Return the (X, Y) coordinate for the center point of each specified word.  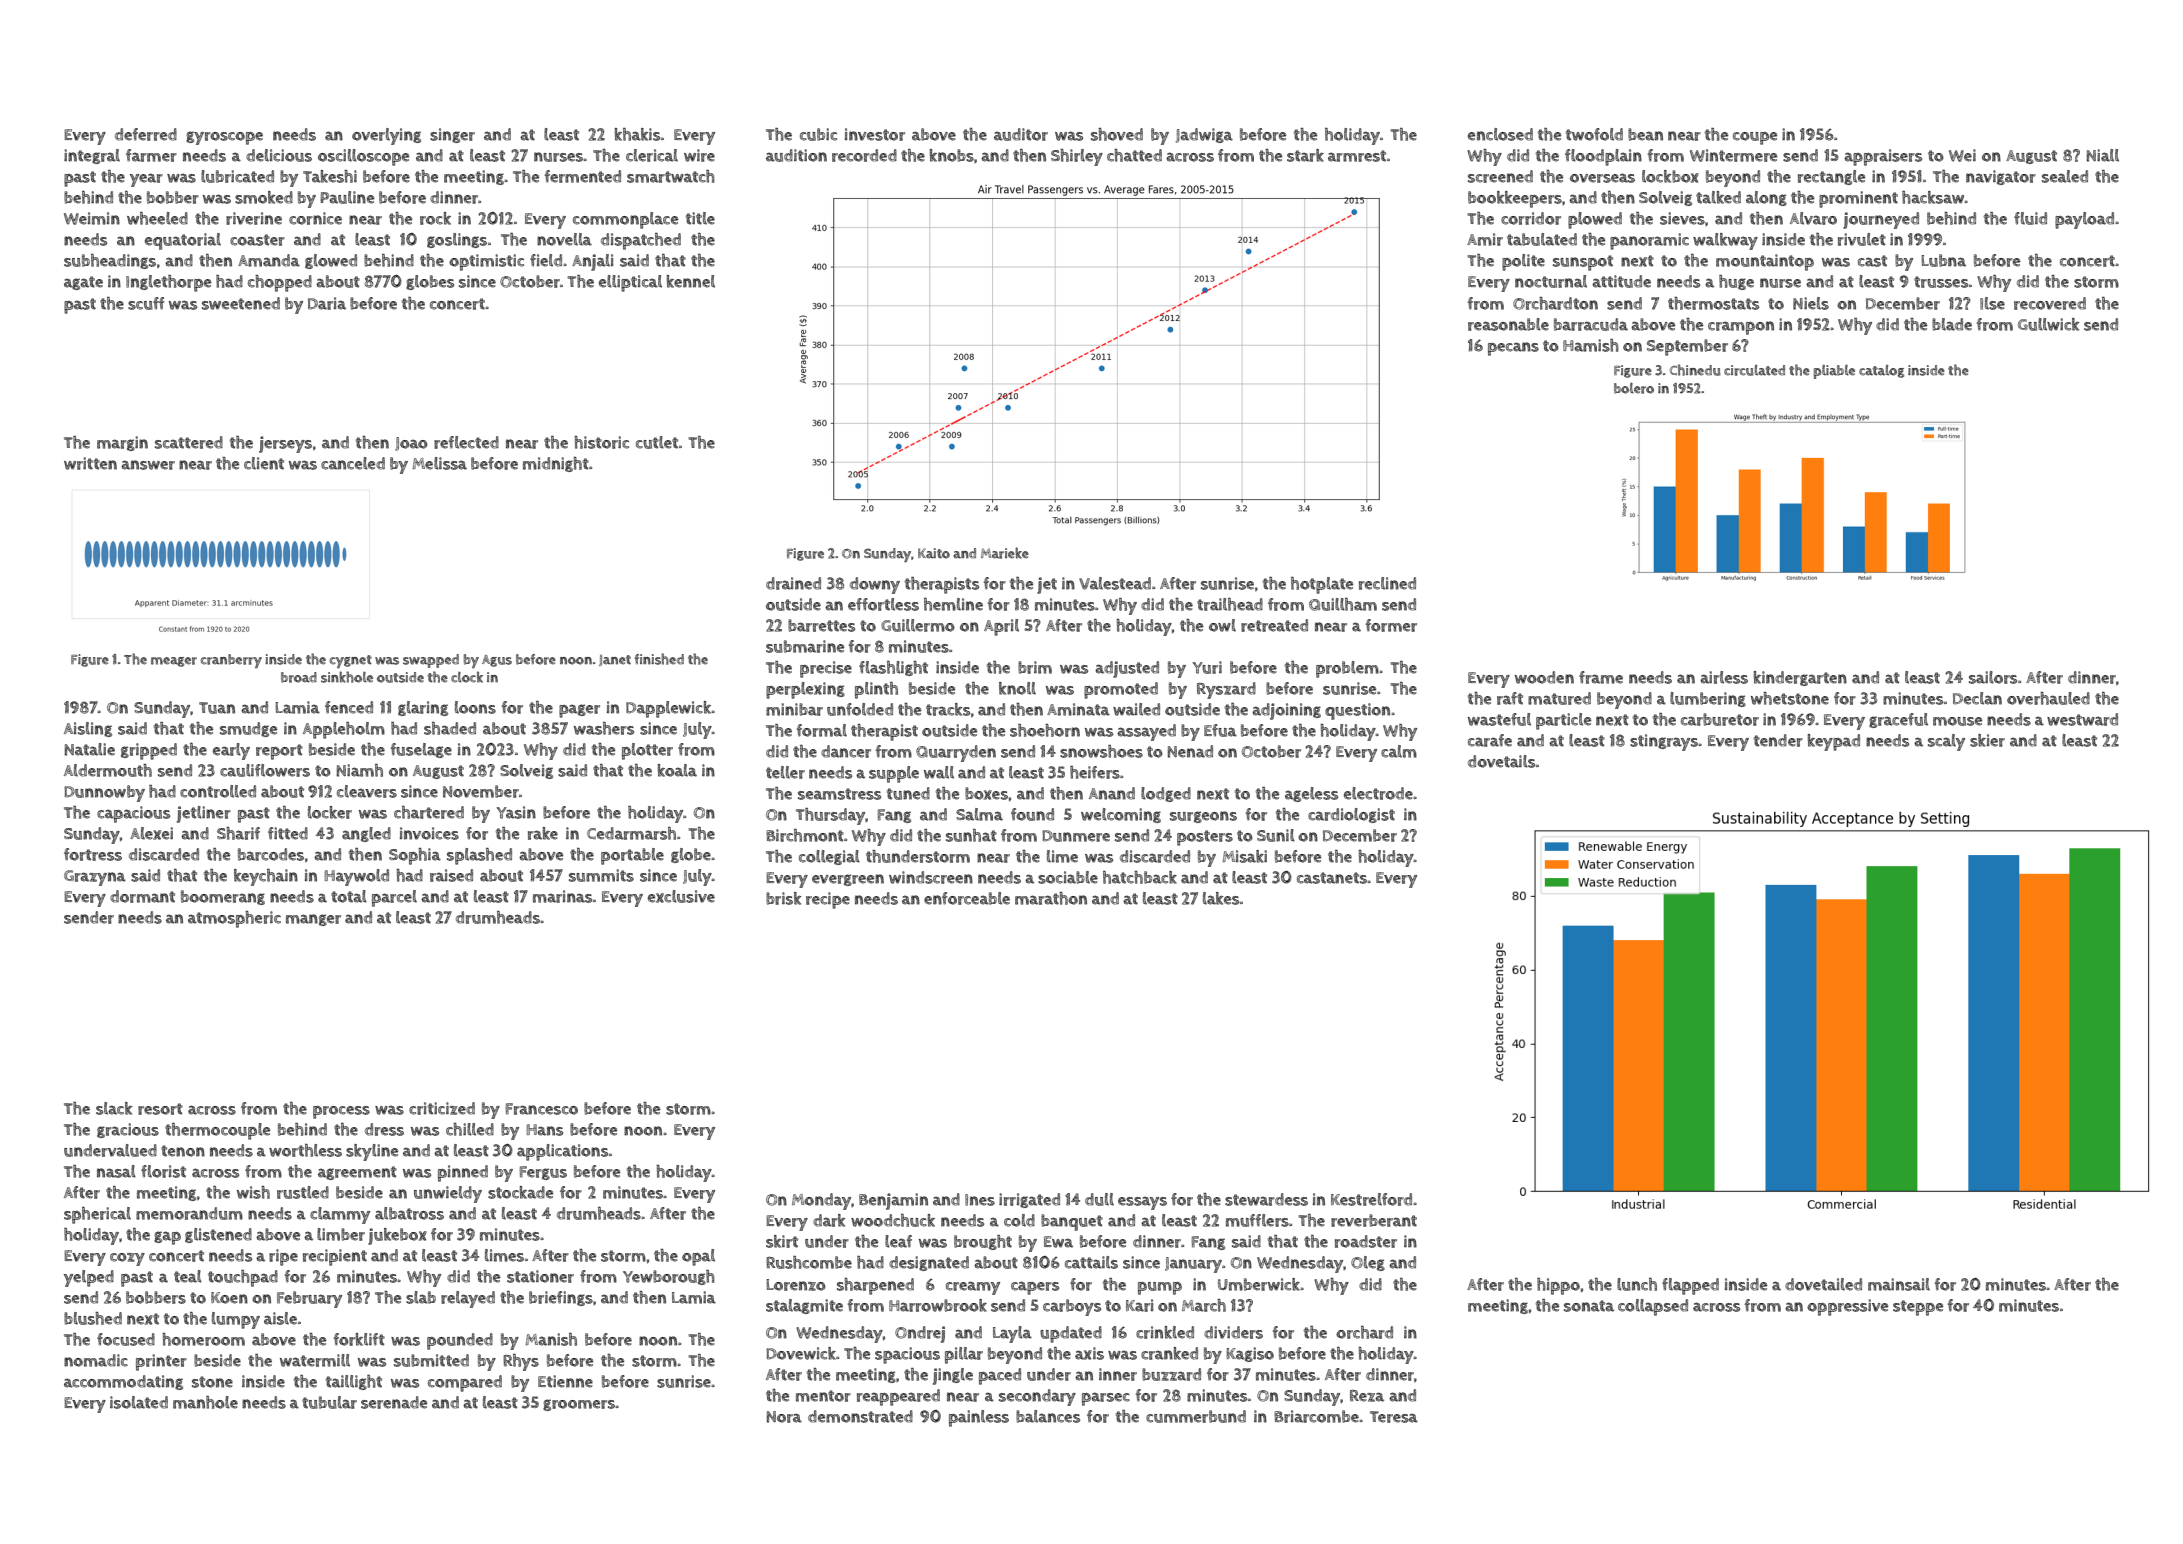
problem (1347, 669)
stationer (540, 1276)
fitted (288, 833)
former (1391, 625)
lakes (1221, 898)
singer (452, 135)
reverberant (1374, 1220)
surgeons (1203, 817)
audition (796, 155)
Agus (497, 661)
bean (1645, 134)
